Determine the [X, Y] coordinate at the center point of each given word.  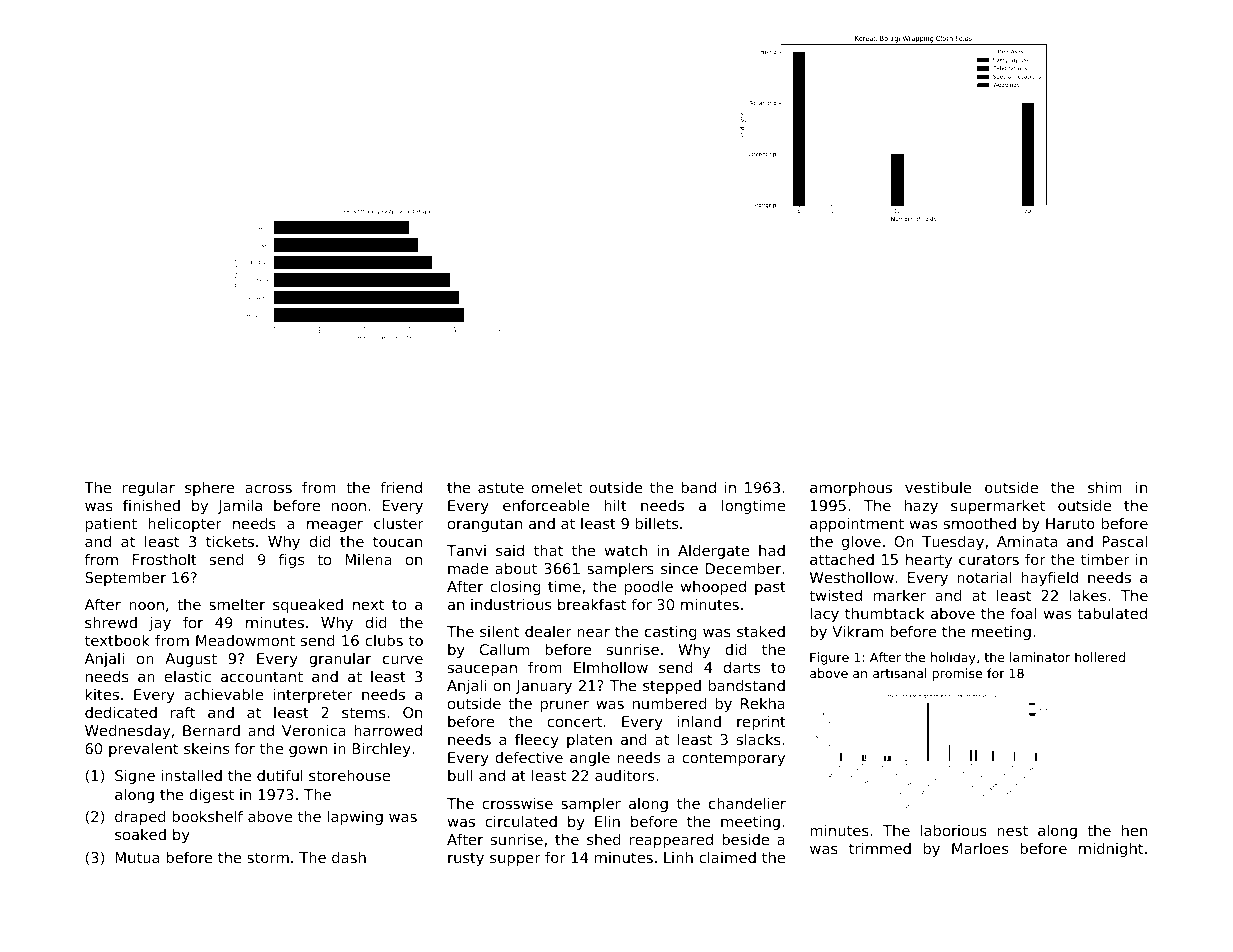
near [593, 632]
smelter [237, 604]
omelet [556, 487]
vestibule [938, 487]
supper [515, 860]
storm [268, 857]
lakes [1088, 595]
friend [401, 487]
